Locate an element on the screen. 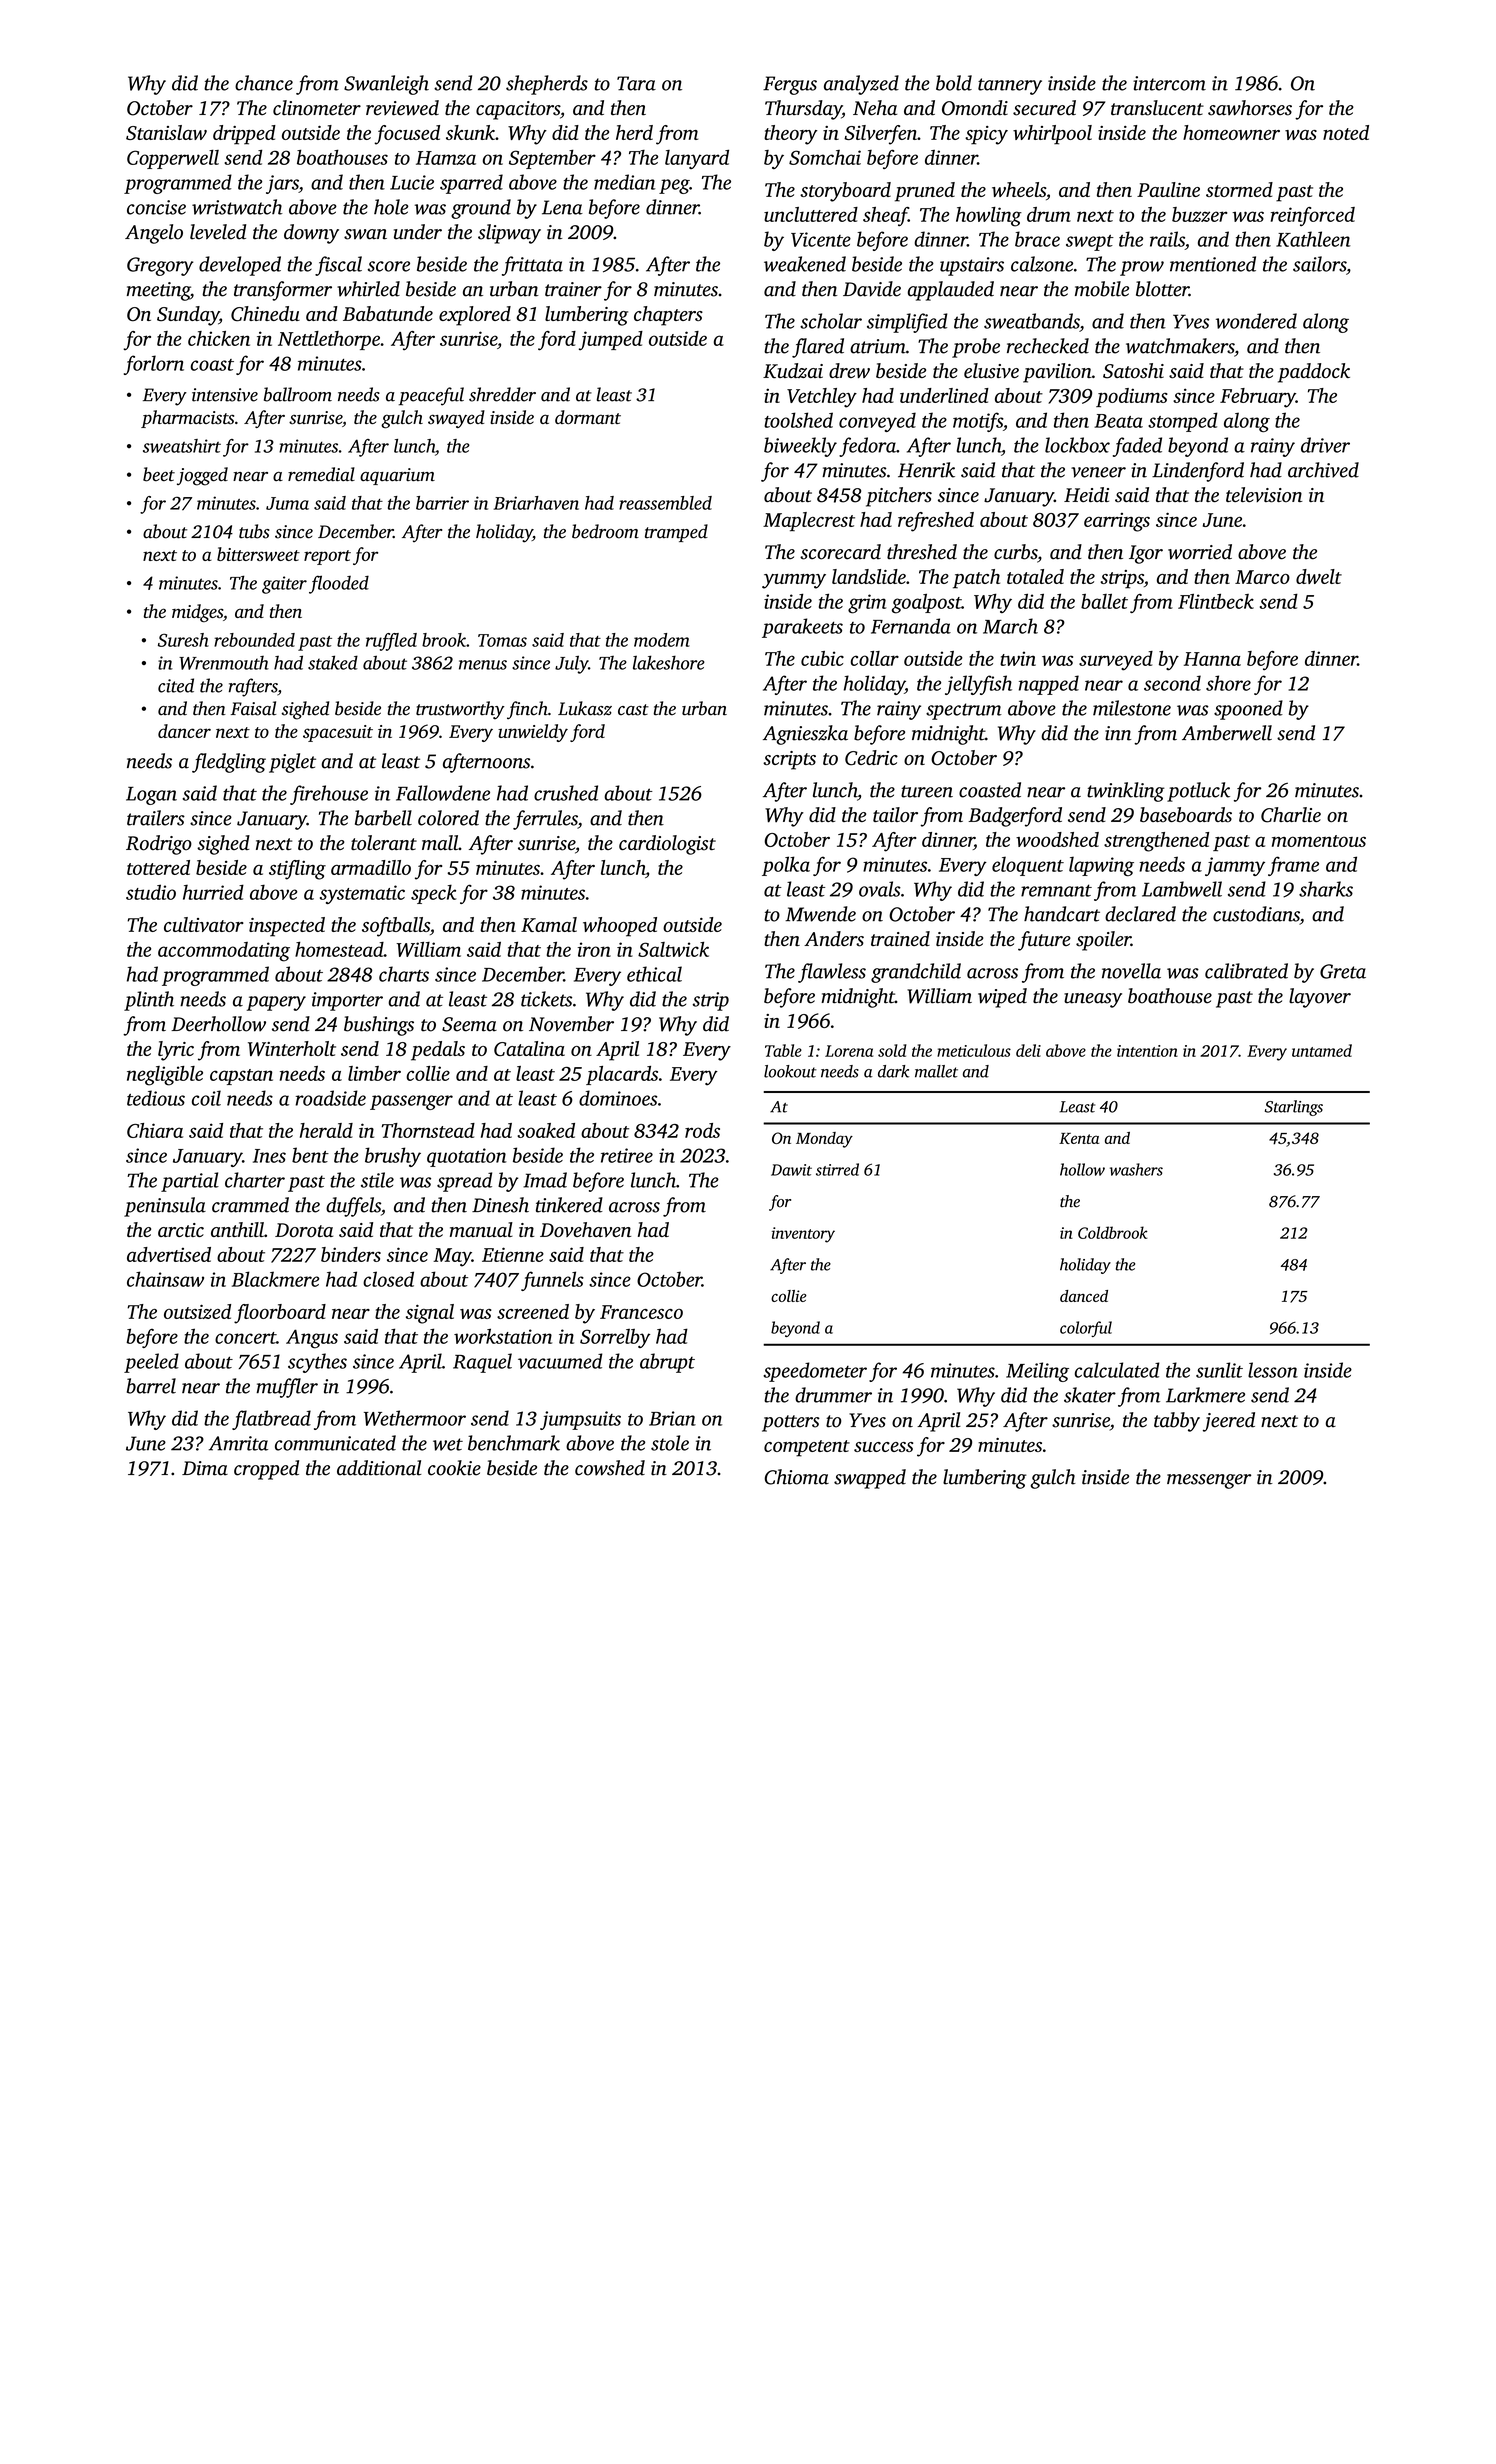  handcart is located at coordinates (1062, 914).
